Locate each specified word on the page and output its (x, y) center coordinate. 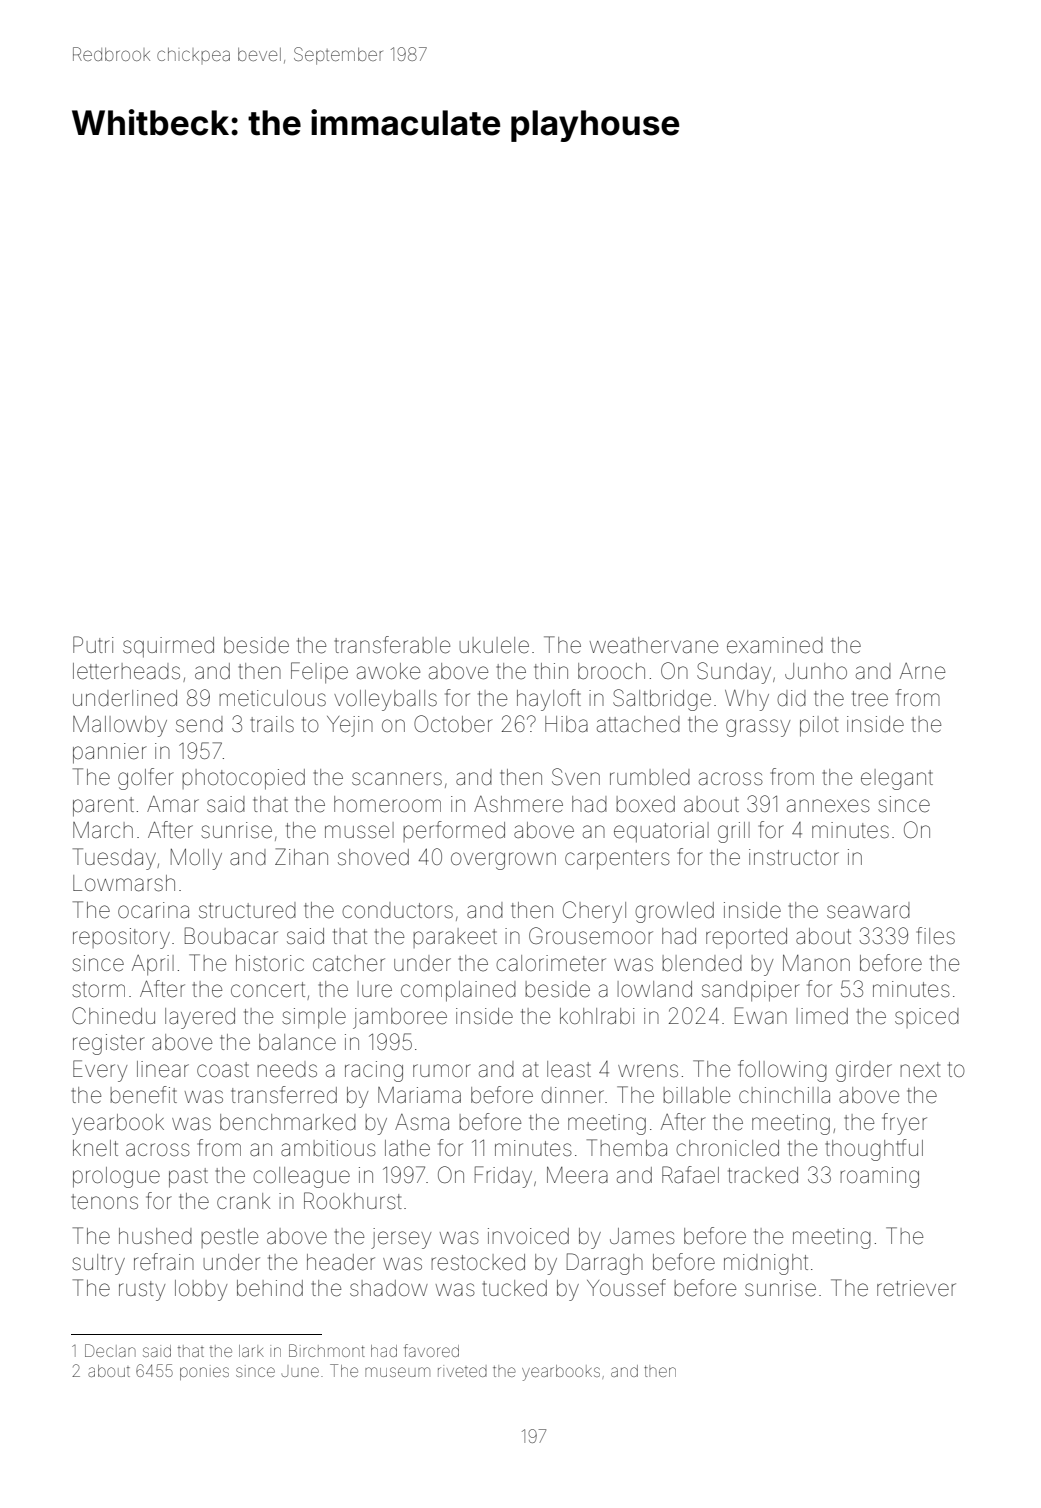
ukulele (494, 645)
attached (638, 724)
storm (98, 990)
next (921, 1070)
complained (458, 991)
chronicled (727, 1148)
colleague (301, 1177)
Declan (110, 1350)
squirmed (168, 647)
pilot (819, 726)
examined (775, 645)
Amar (173, 804)
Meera (577, 1175)
